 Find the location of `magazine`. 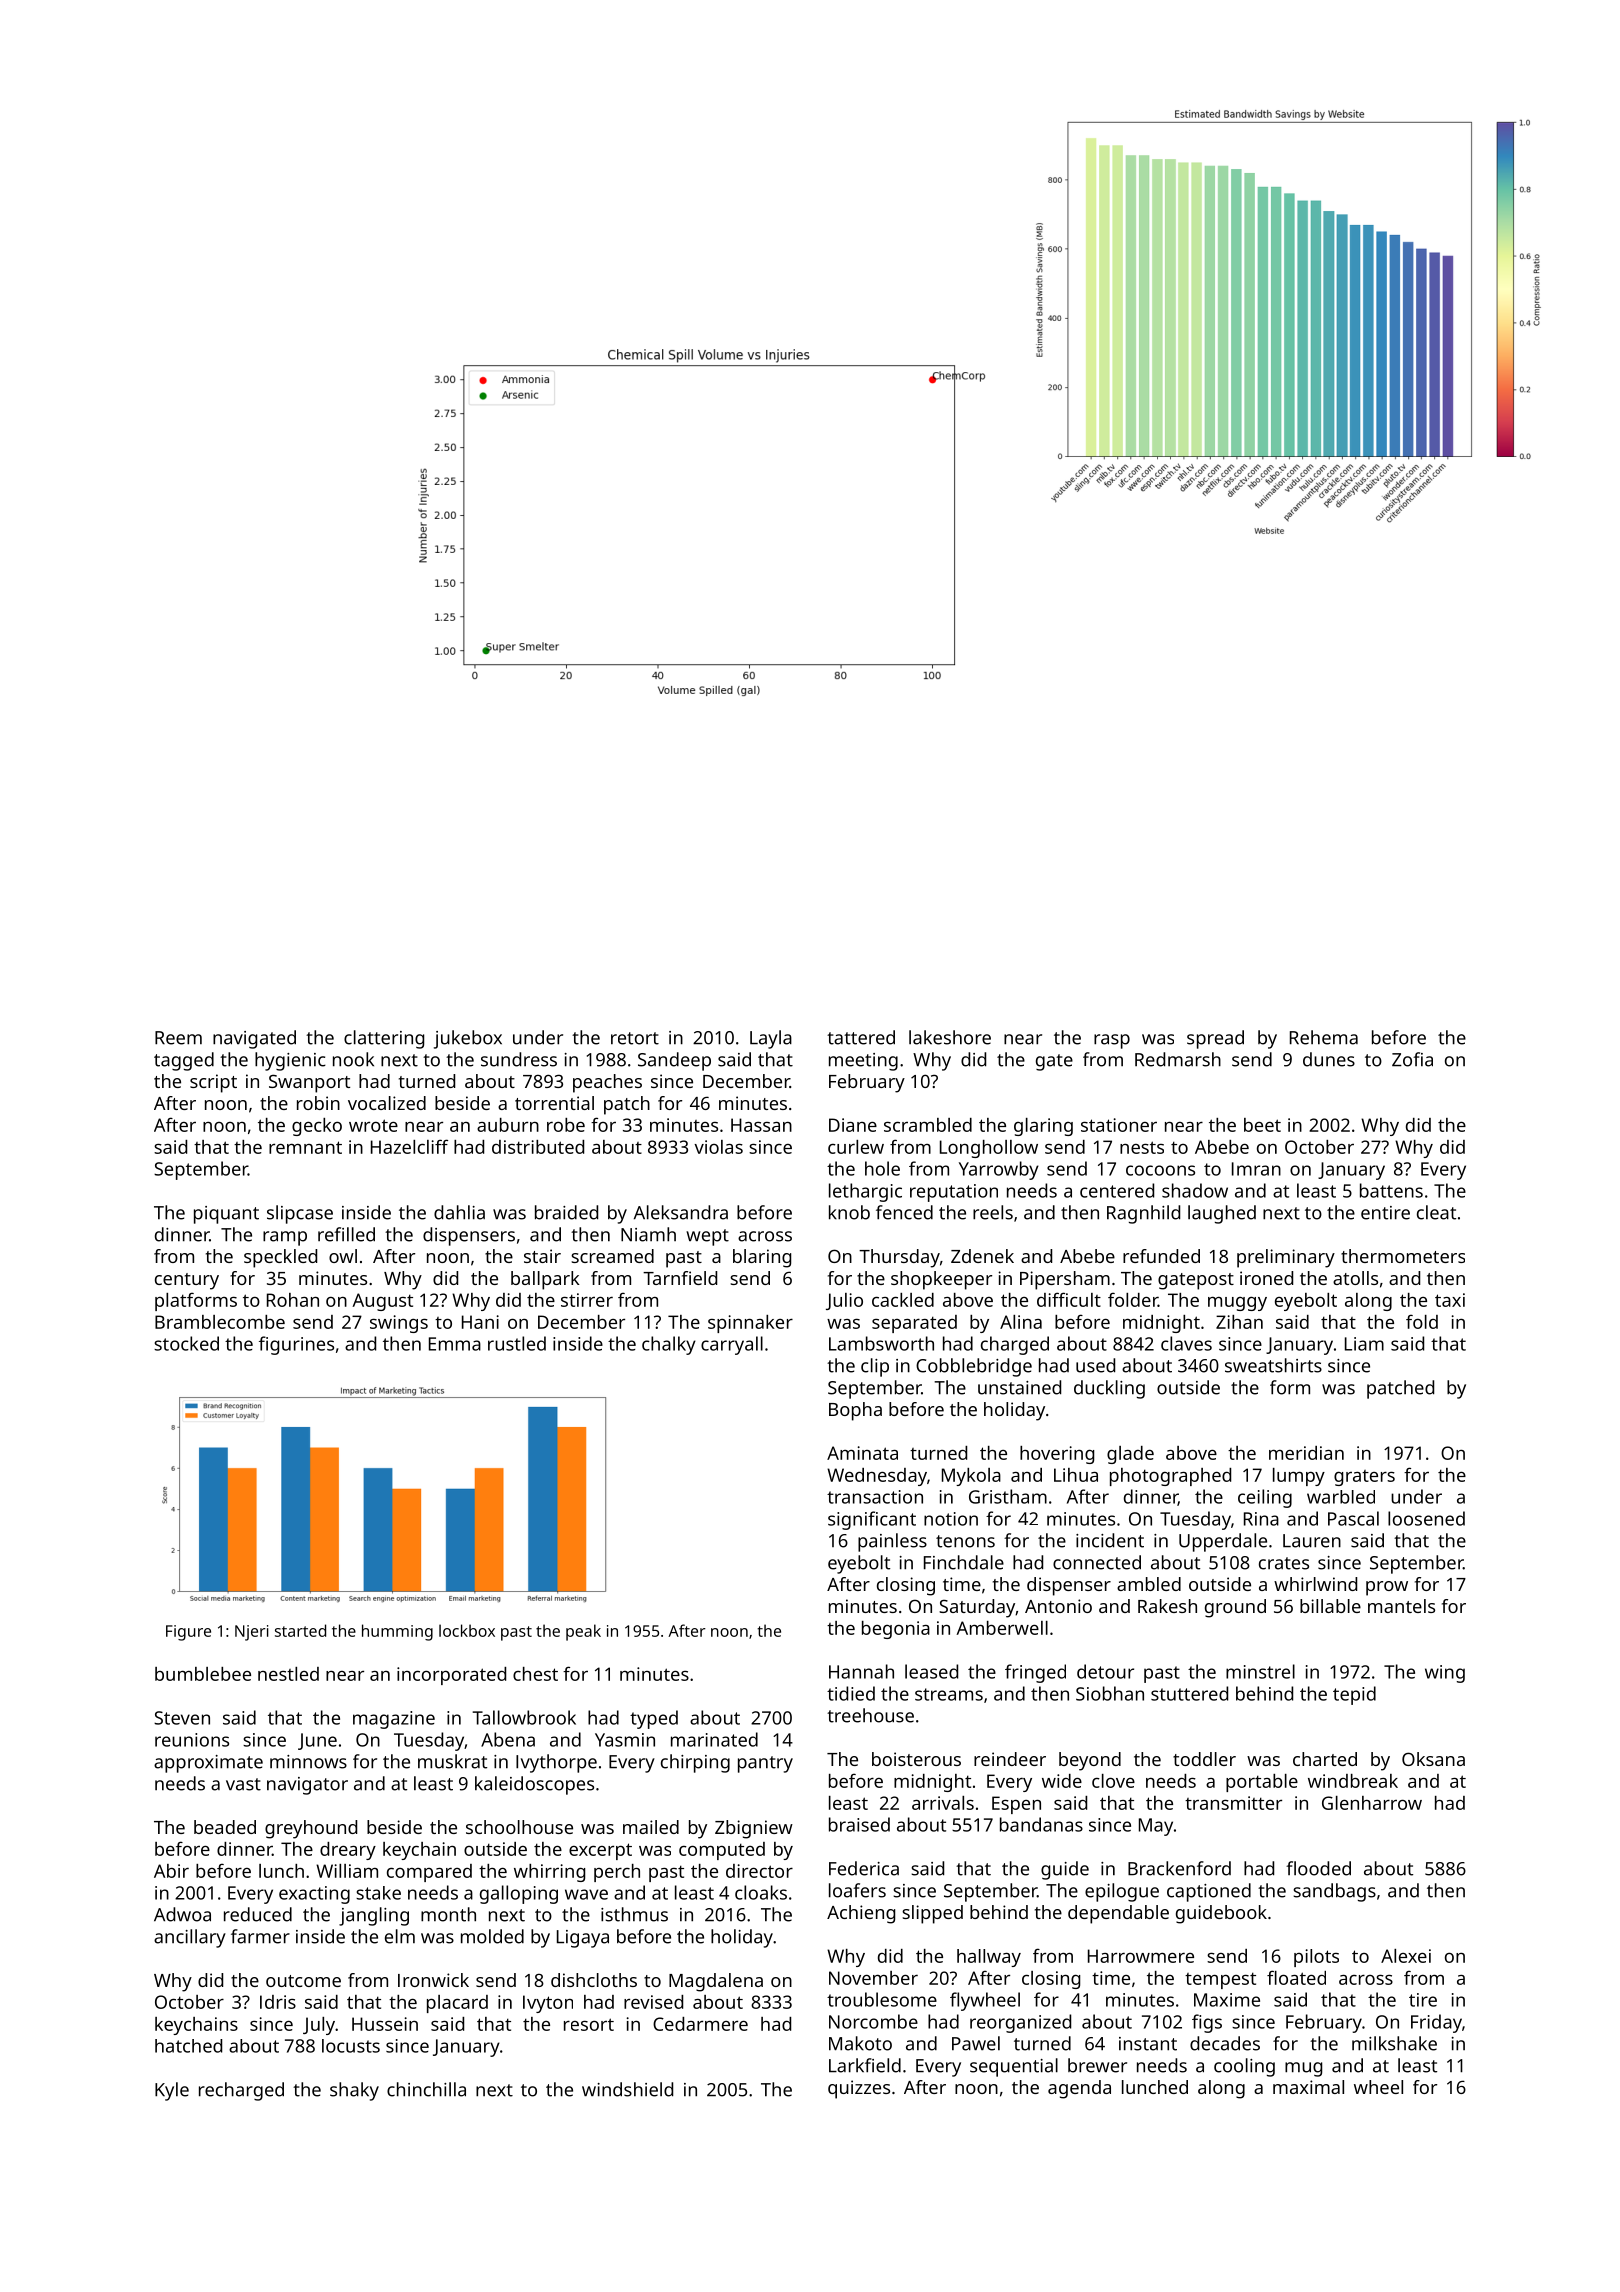

magazine is located at coordinates (394, 1720).
